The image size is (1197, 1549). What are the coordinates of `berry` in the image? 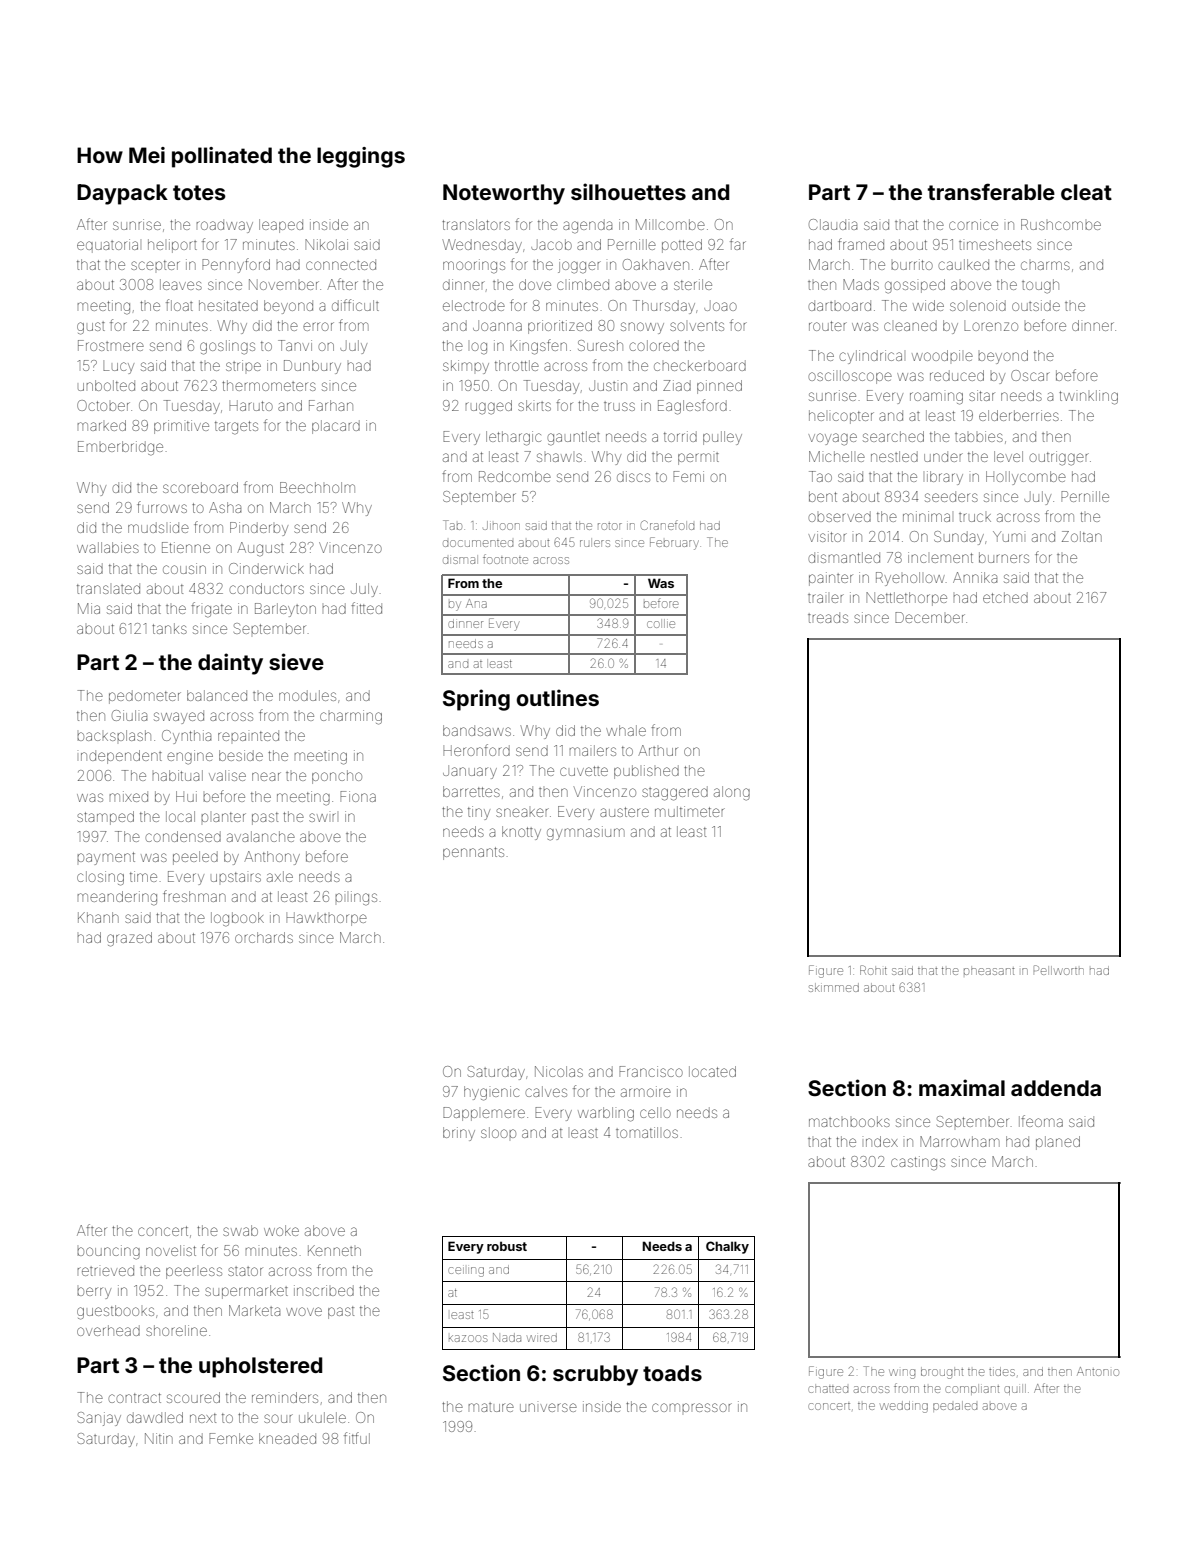 It's located at (94, 1293).
